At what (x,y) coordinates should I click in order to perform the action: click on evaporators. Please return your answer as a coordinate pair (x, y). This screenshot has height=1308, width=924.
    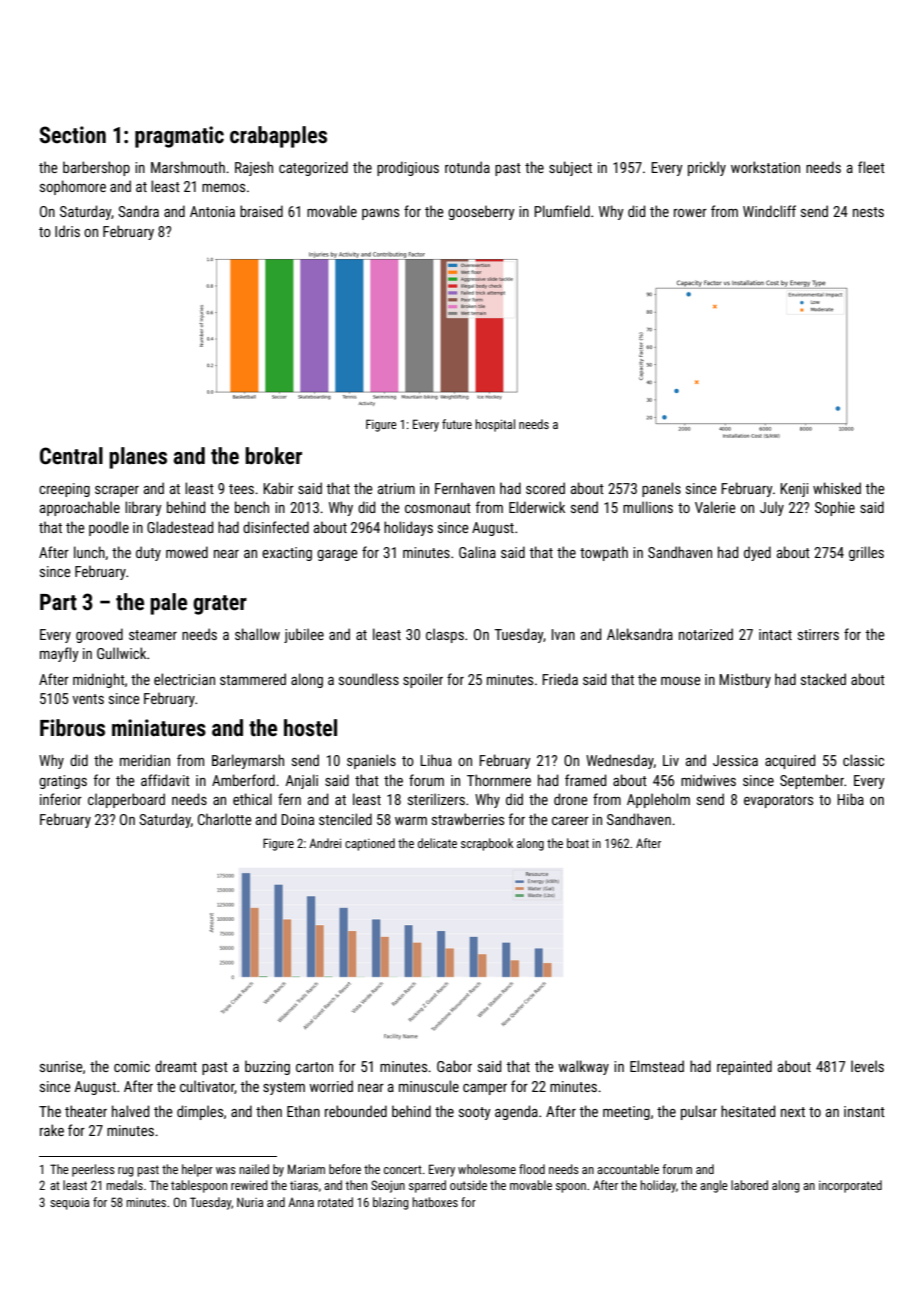
    Looking at the image, I should click on (778, 801).
